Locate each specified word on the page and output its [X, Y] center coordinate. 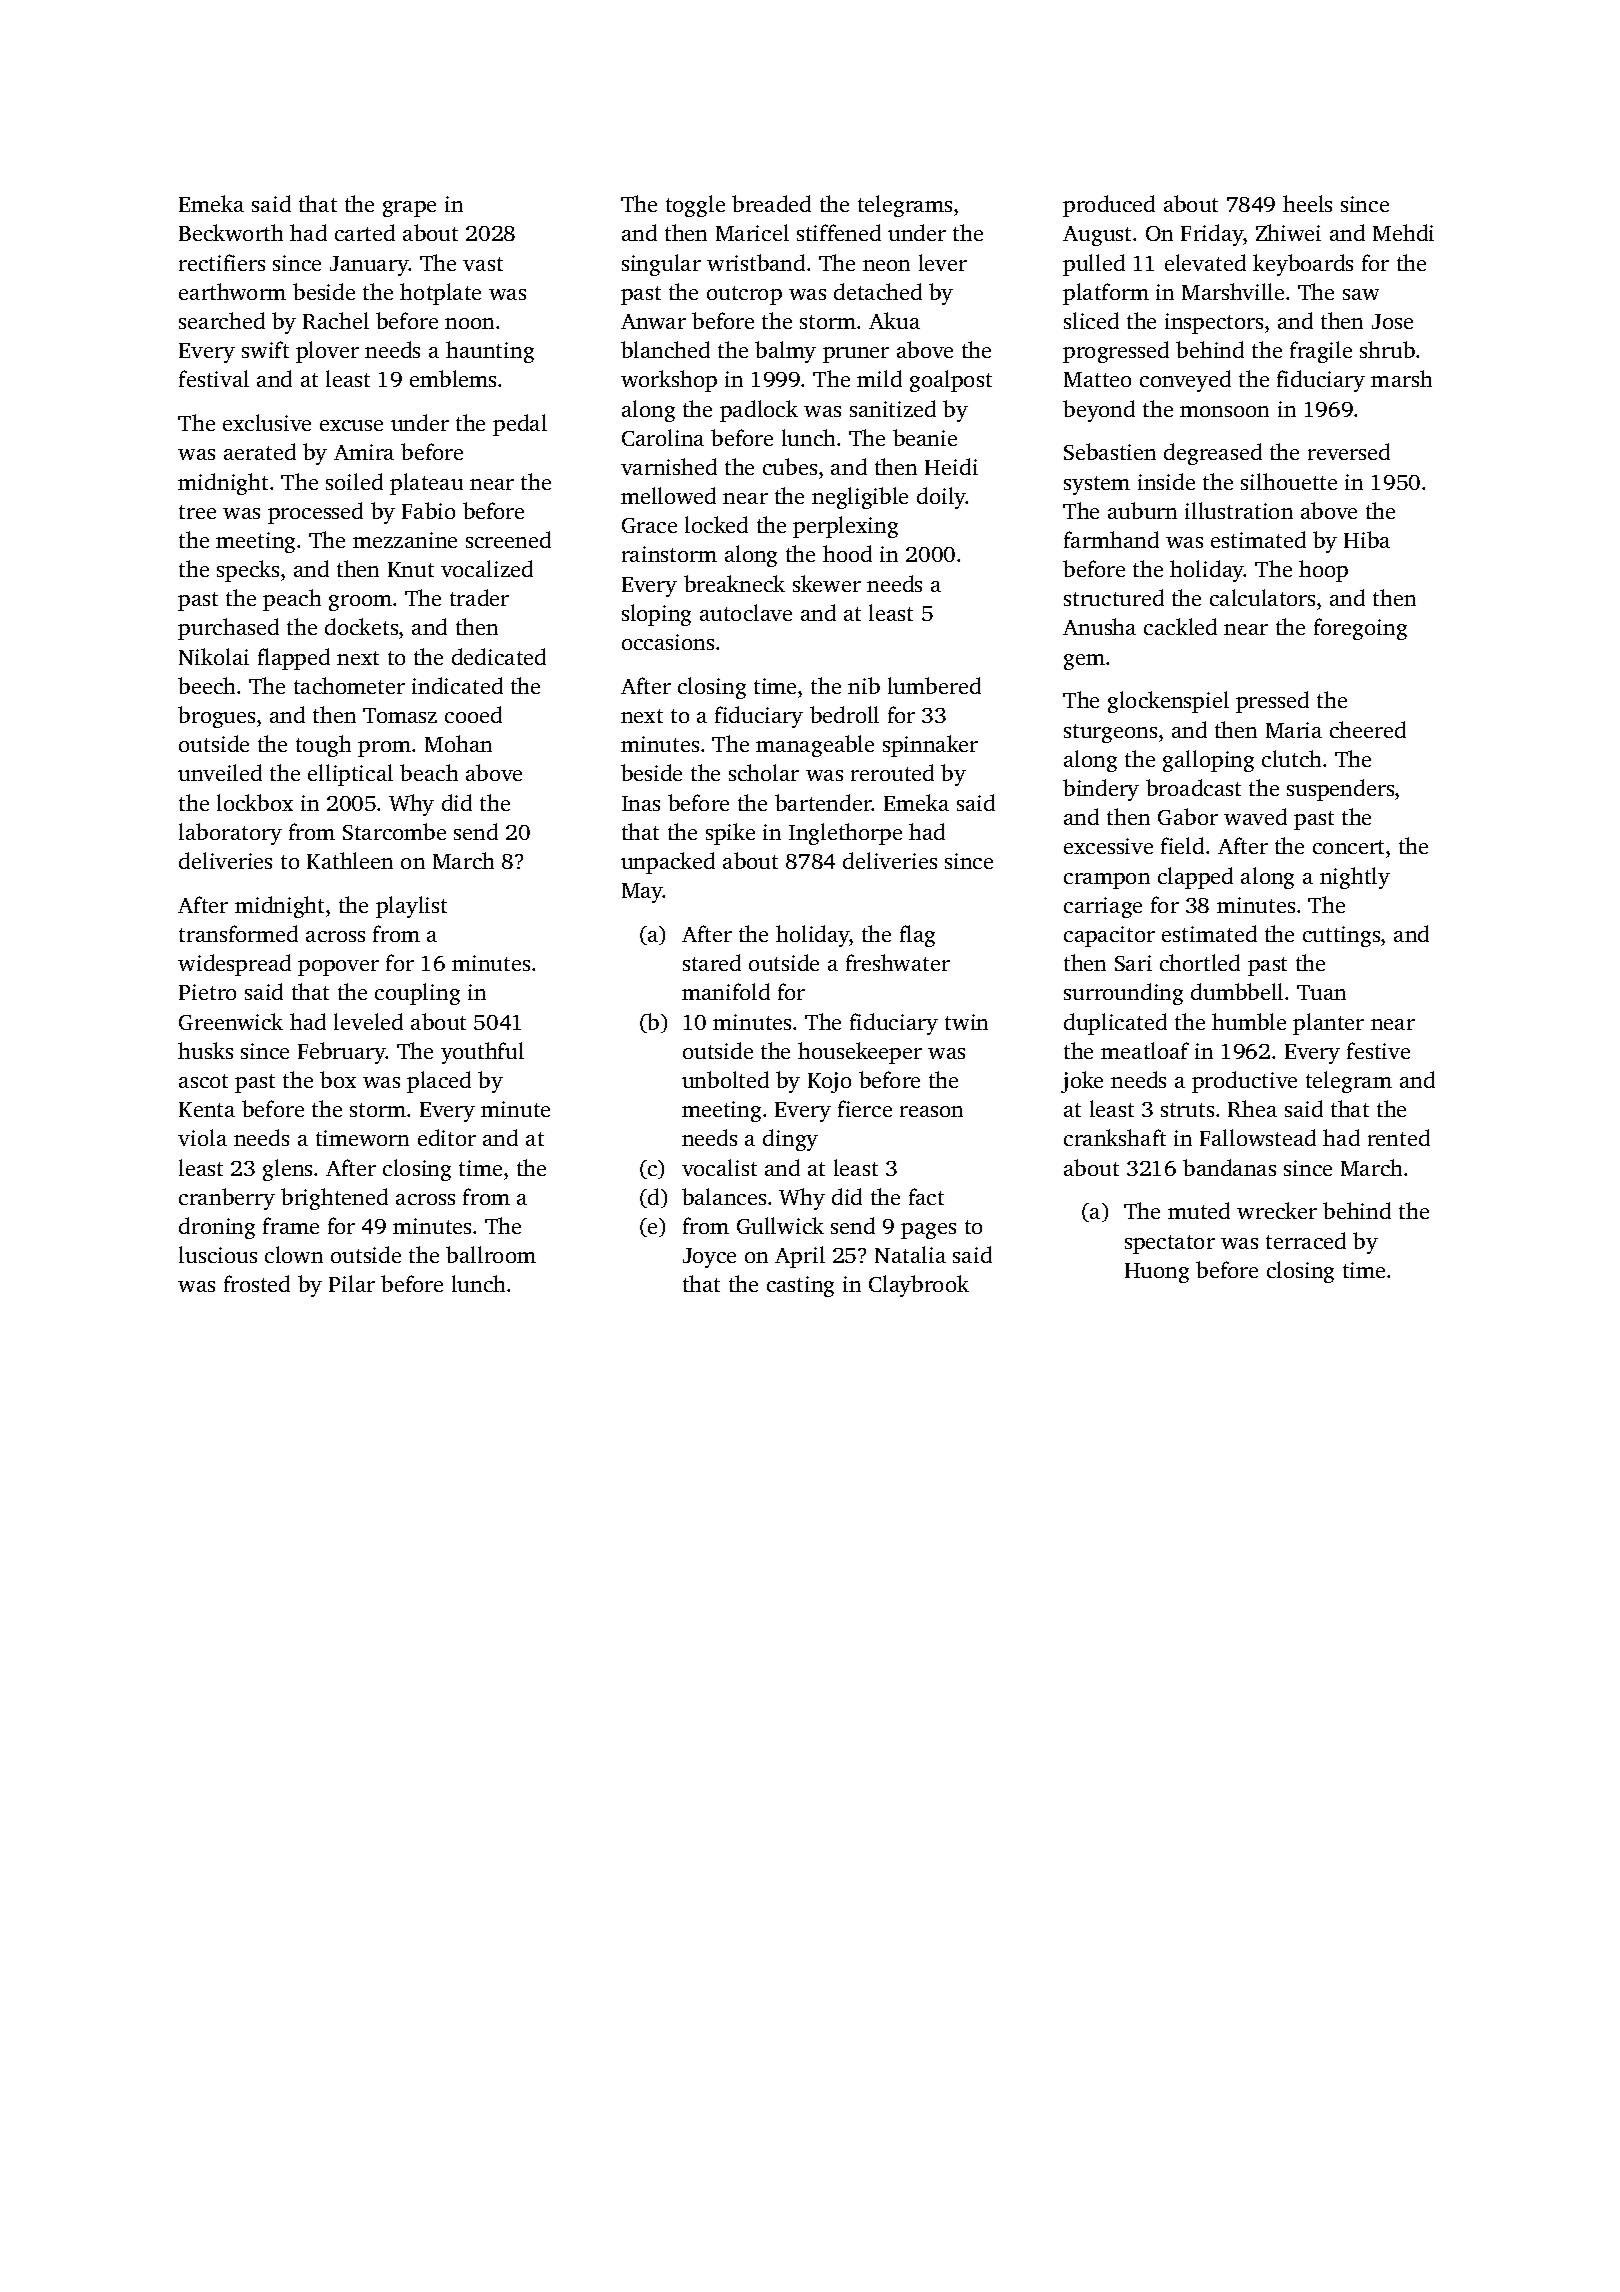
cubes [790, 466]
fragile [1321, 352]
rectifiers [222, 262]
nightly [1355, 878]
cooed [473, 714]
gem [1084, 662]
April [800, 1257]
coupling [417, 994]
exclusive [267, 422]
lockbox [255, 802]
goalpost [951, 381]
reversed [1349, 451]
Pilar [352, 1283]
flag [917, 936]
